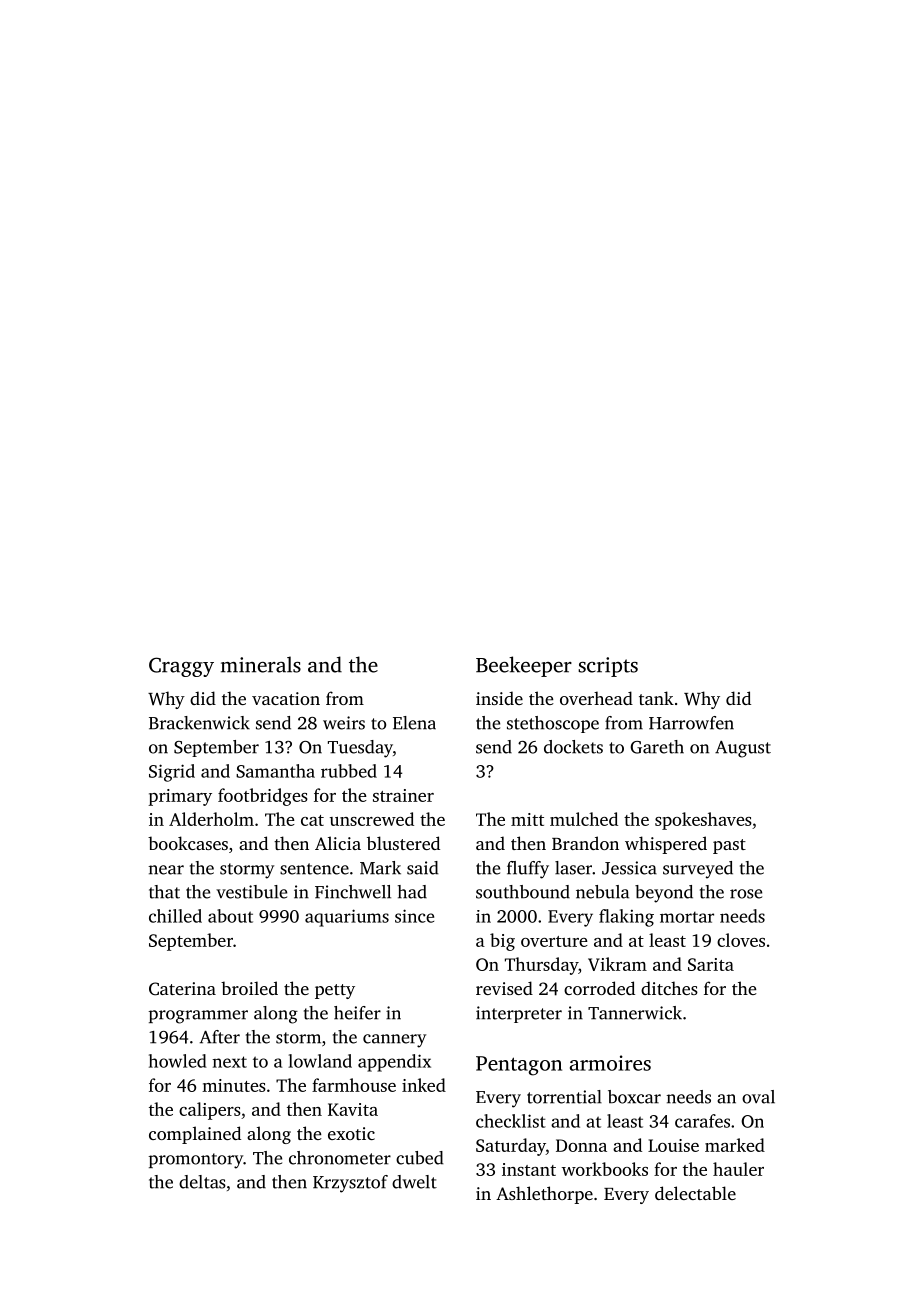 This screenshot has height=1311, width=924. I want to click on Harrowfen, so click(691, 723).
